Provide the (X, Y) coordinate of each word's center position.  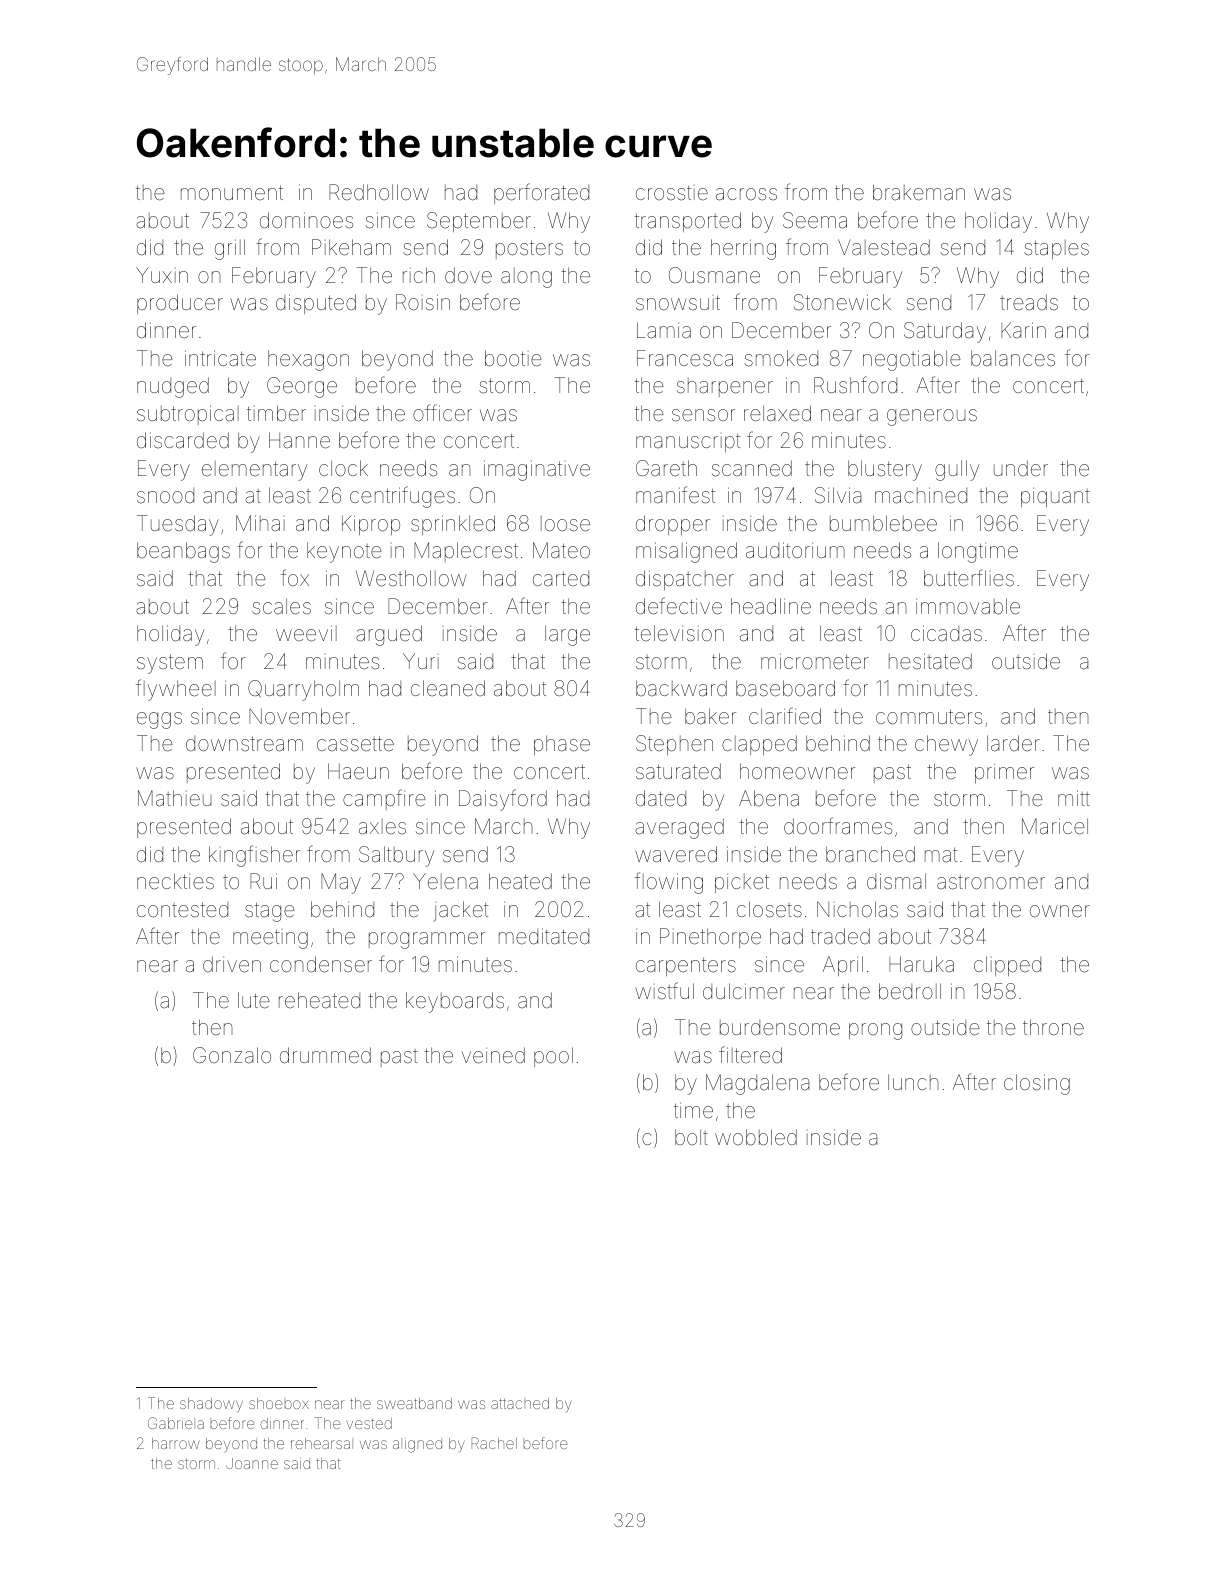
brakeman (919, 192)
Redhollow (379, 192)
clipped (1007, 966)
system (170, 664)
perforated (541, 193)
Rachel (494, 1443)
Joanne (252, 1463)
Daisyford (503, 800)
